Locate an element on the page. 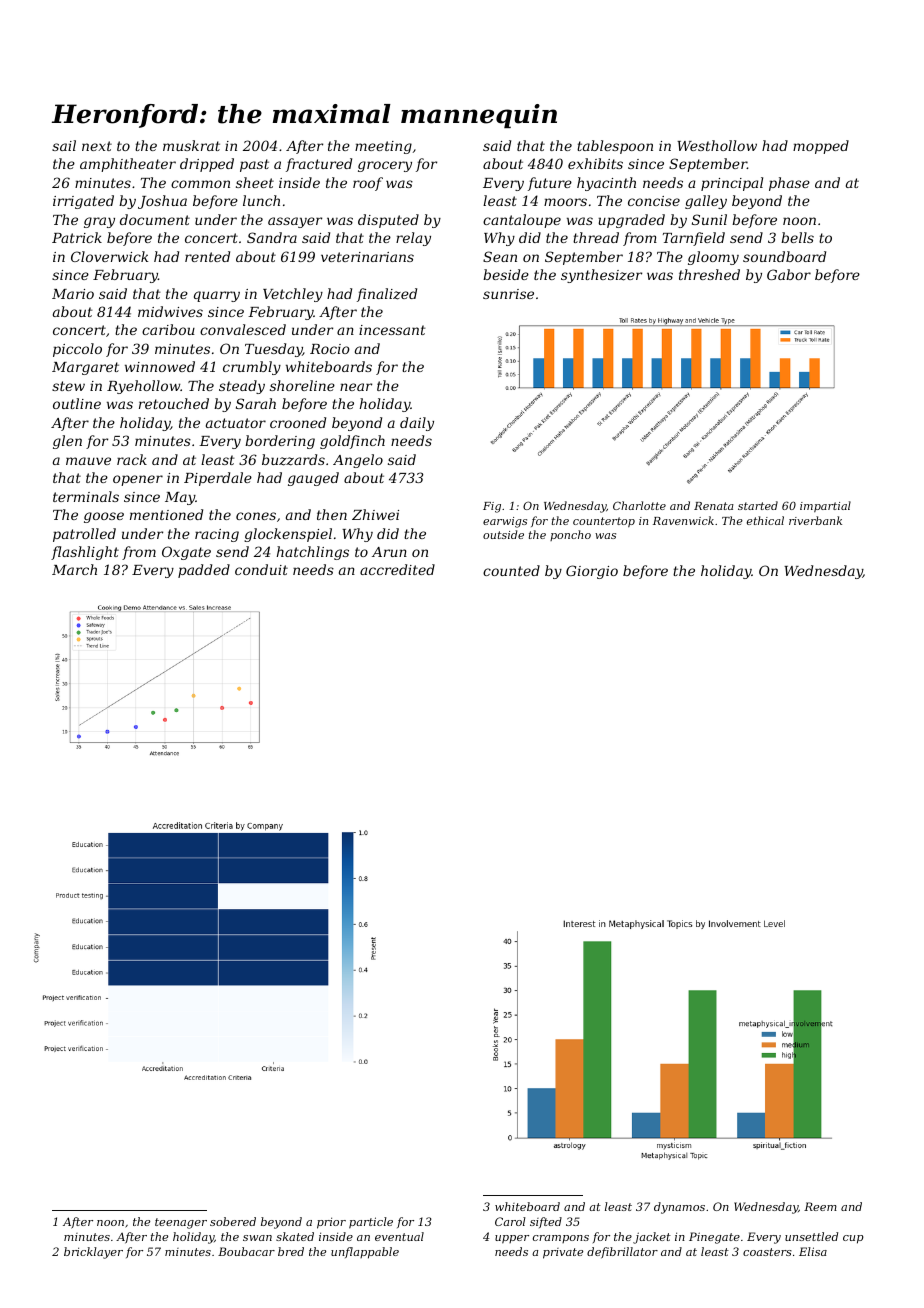 The height and width of the document is (1308, 924). particle is located at coordinates (371, 1223).
